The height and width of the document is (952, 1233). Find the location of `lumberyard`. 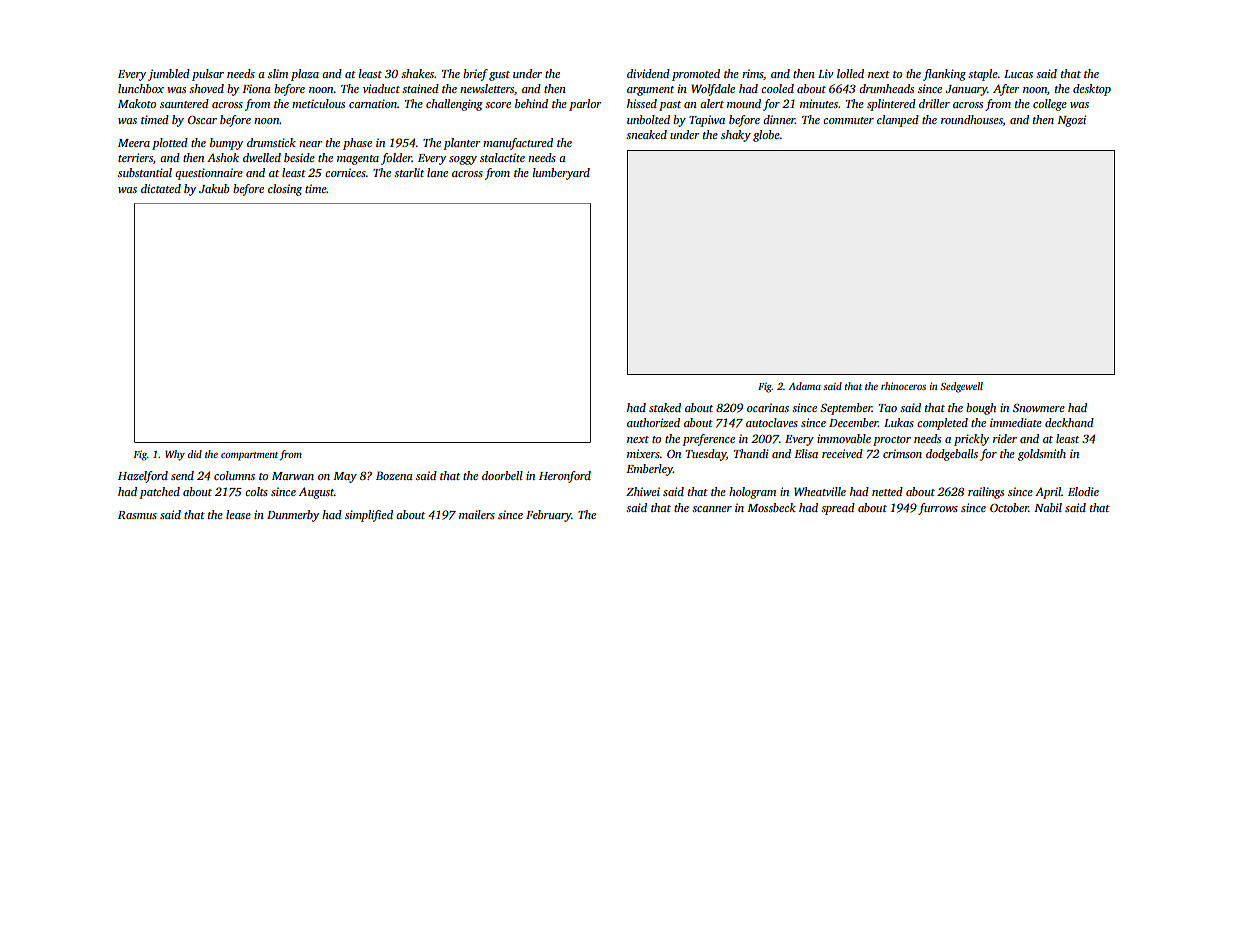

lumberyard is located at coordinates (561, 174).
